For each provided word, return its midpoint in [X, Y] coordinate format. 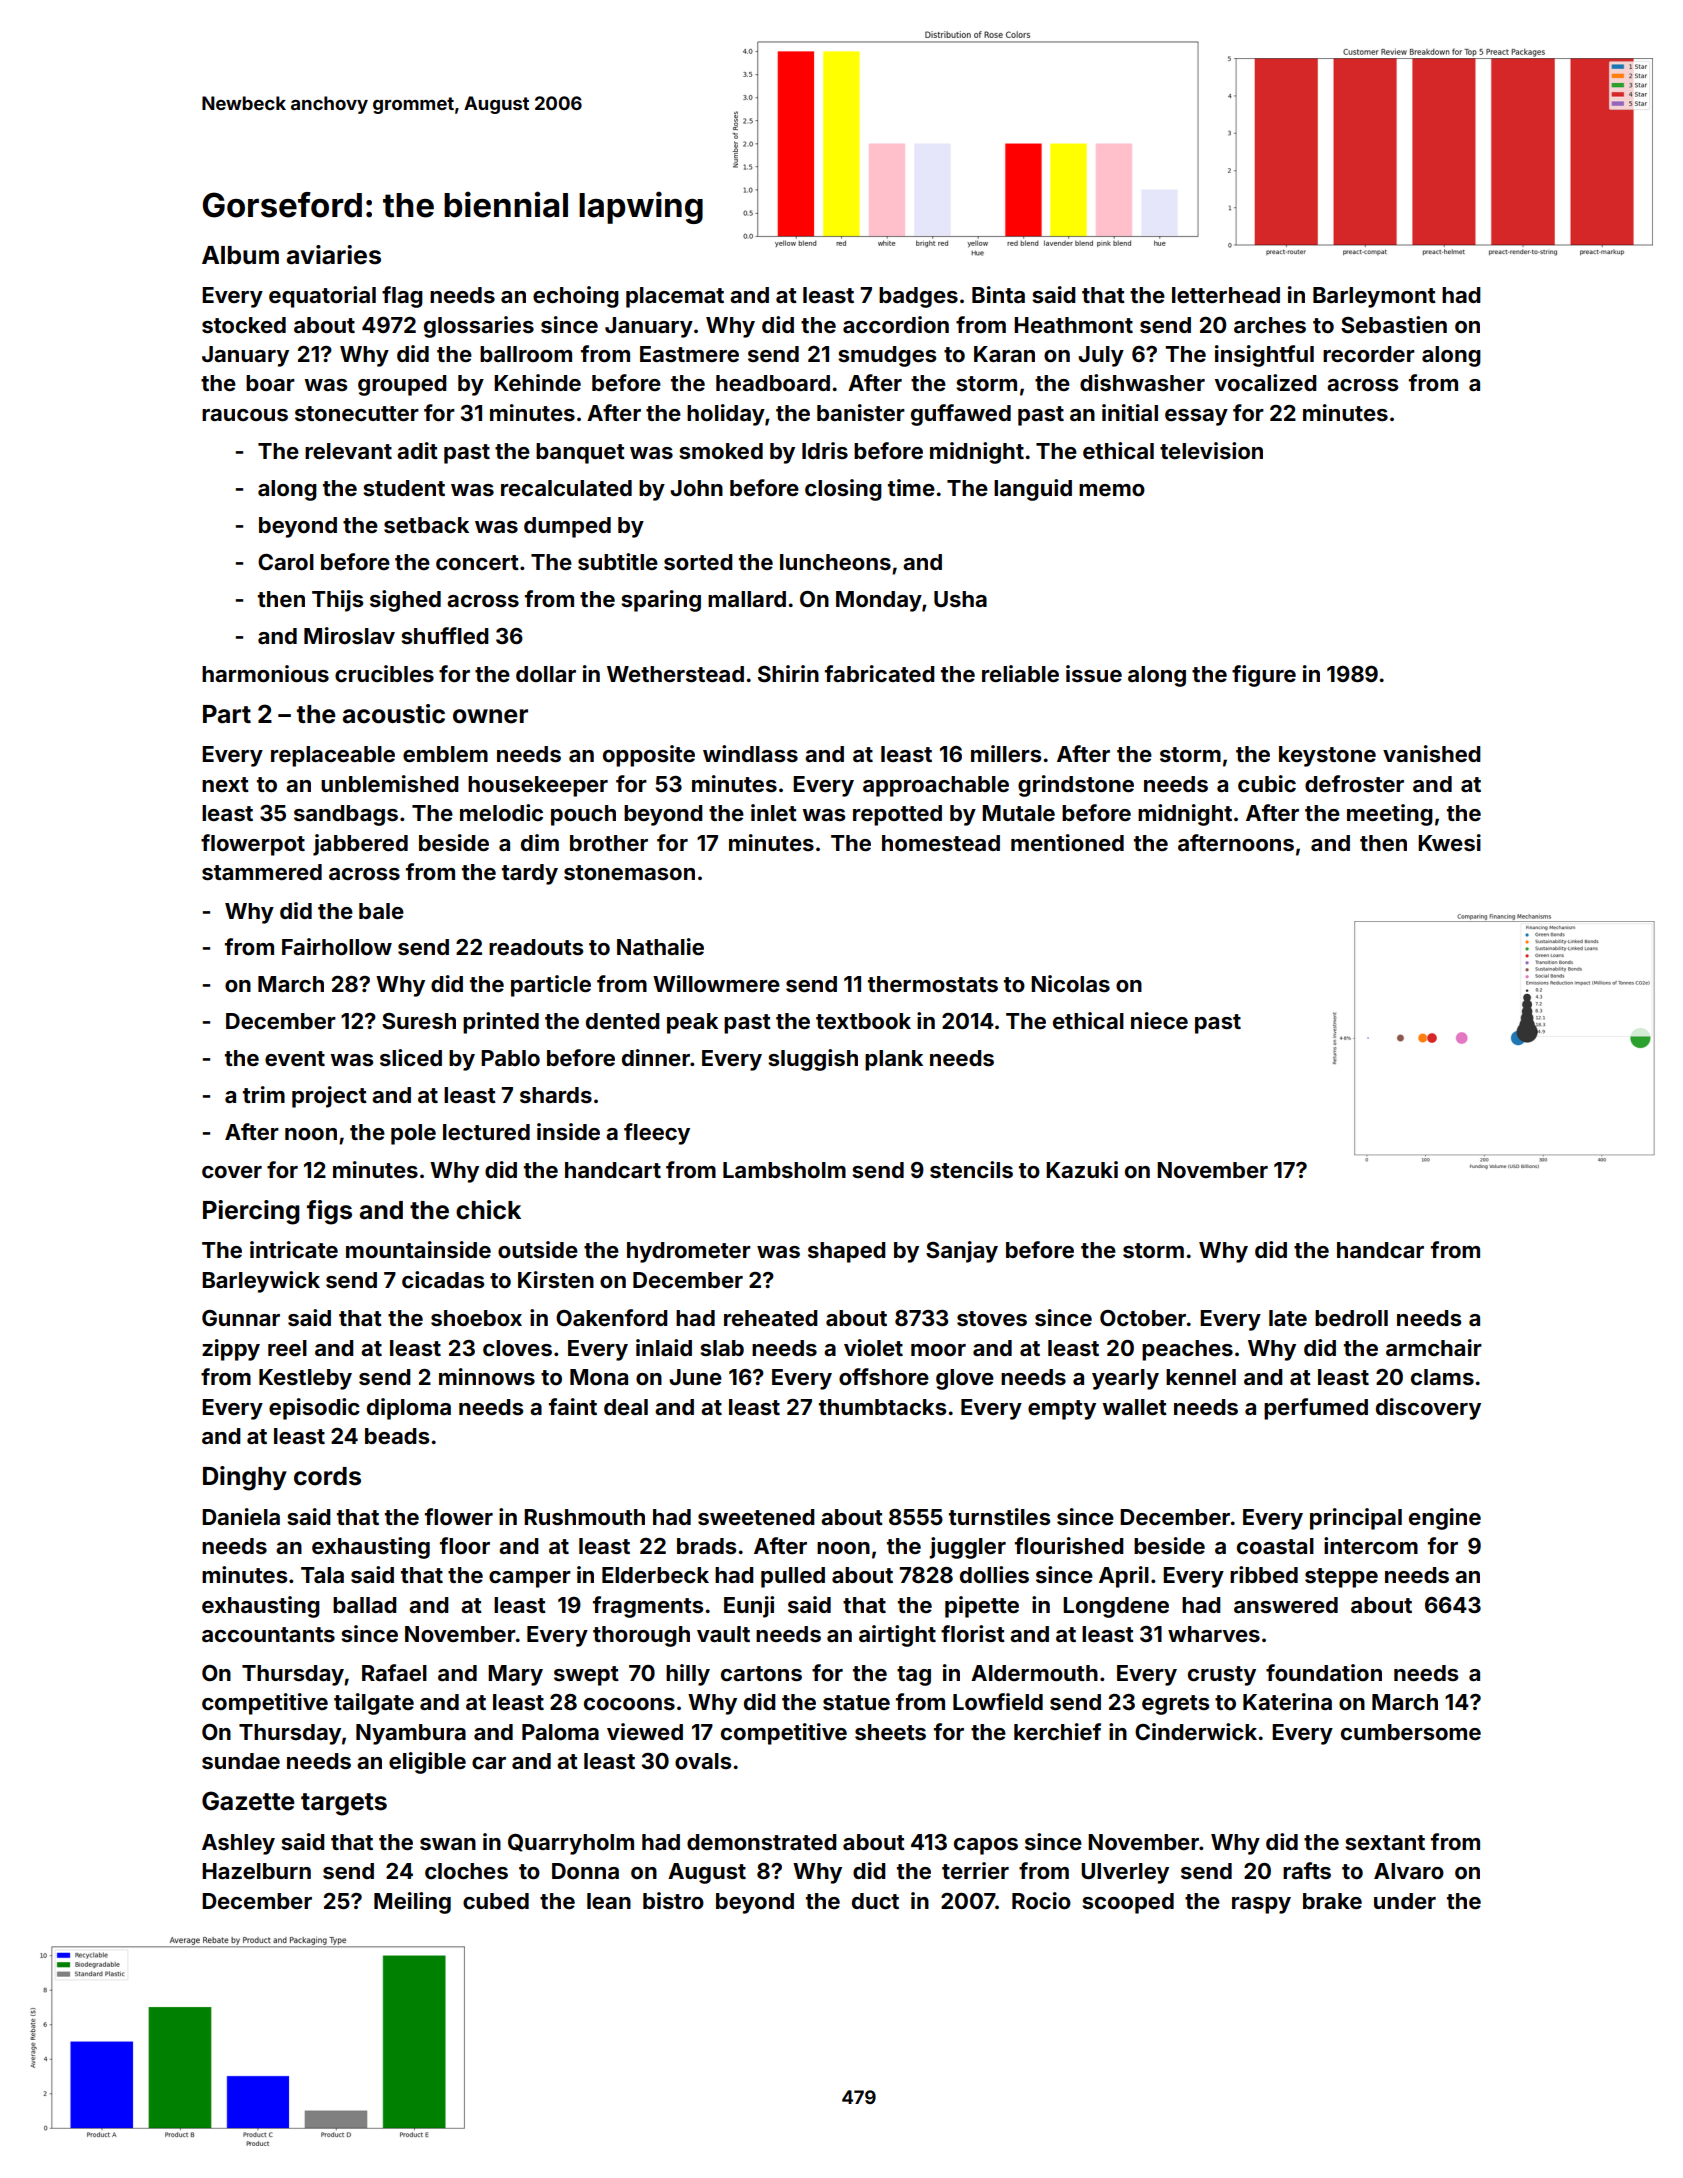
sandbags [346, 815]
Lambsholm [784, 1170]
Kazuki [1082, 1169]
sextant [1385, 1842]
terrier [975, 1870]
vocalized [1266, 382]
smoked [721, 451]
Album [240, 255]
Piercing [251, 1212]
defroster [1354, 783]
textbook [863, 1021]
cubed [496, 1901]
